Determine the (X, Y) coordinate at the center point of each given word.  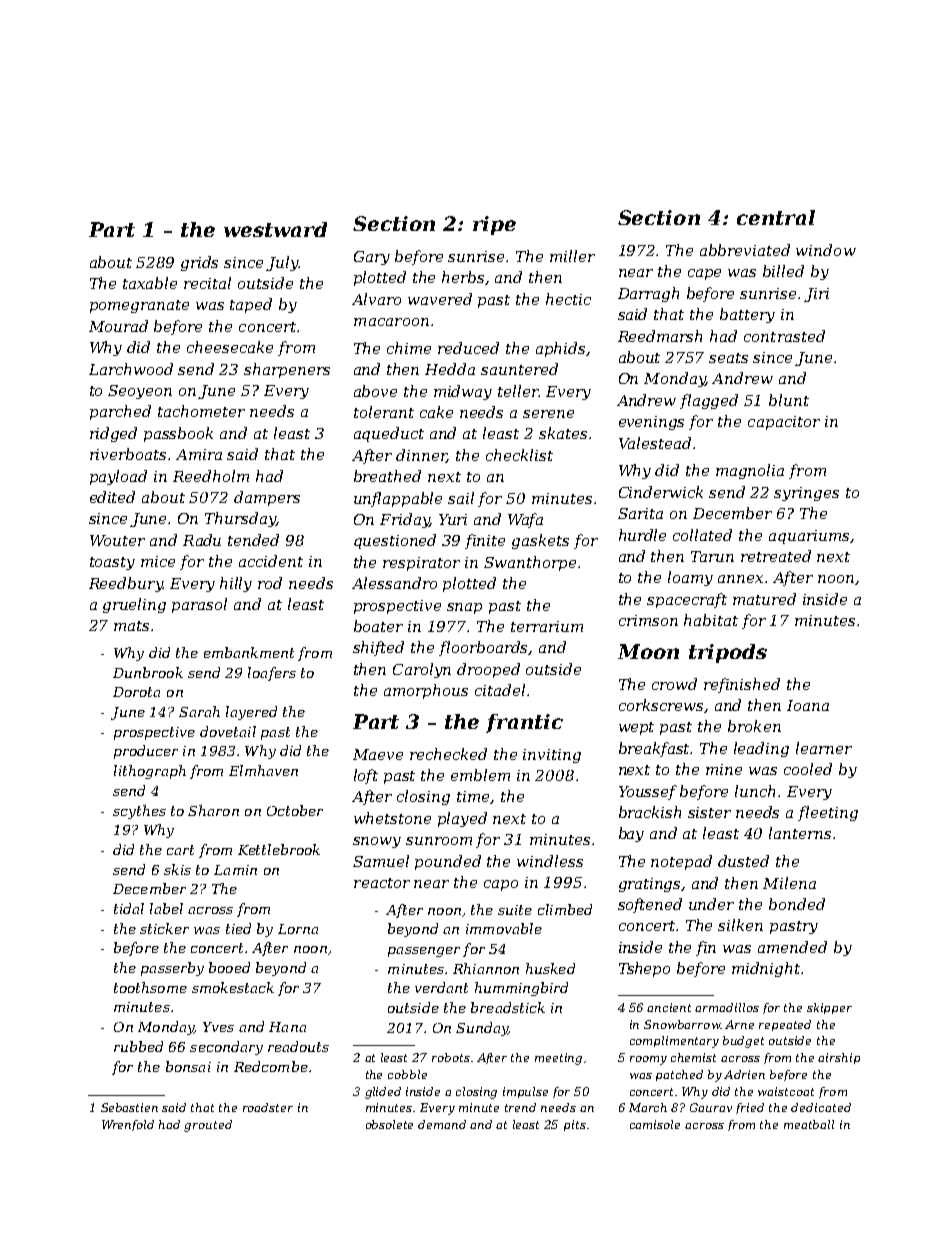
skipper (829, 1008)
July (282, 263)
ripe (494, 225)
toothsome (150, 987)
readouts (298, 1046)
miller (572, 256)
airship (839, 1058)
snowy (377, 842)
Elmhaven (263, 770)
